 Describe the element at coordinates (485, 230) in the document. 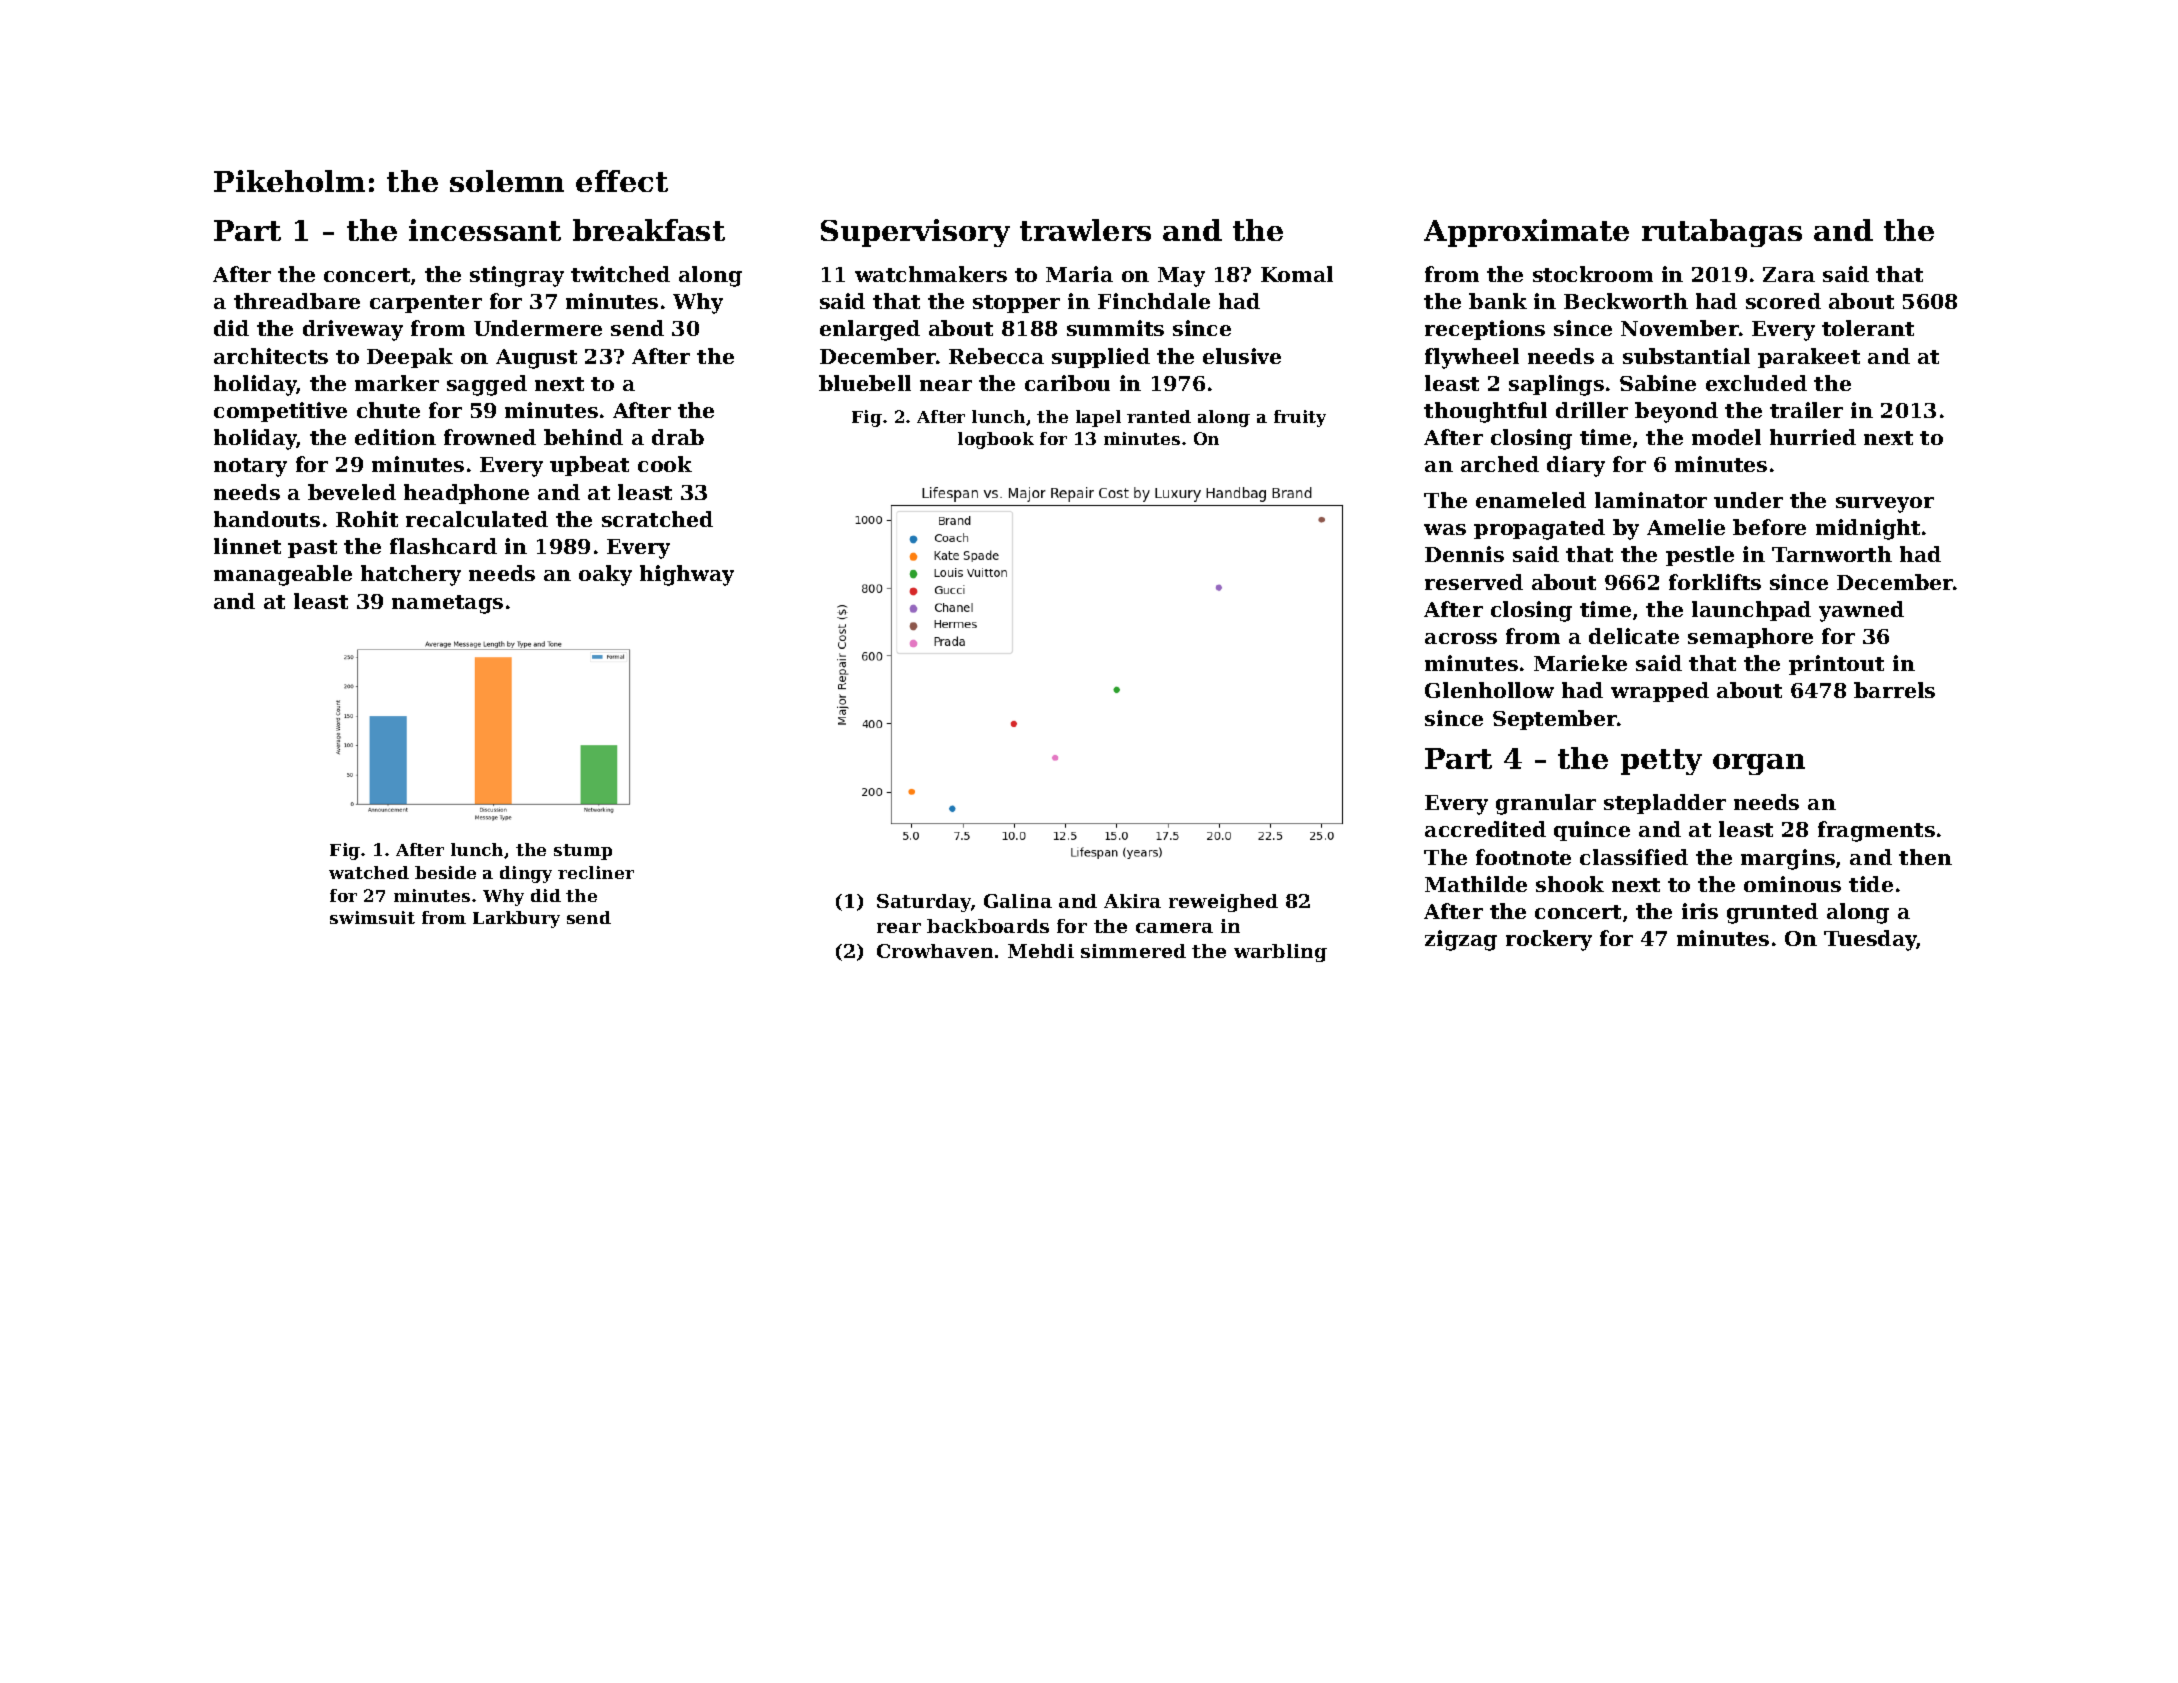

I see `incessant` at that location.
